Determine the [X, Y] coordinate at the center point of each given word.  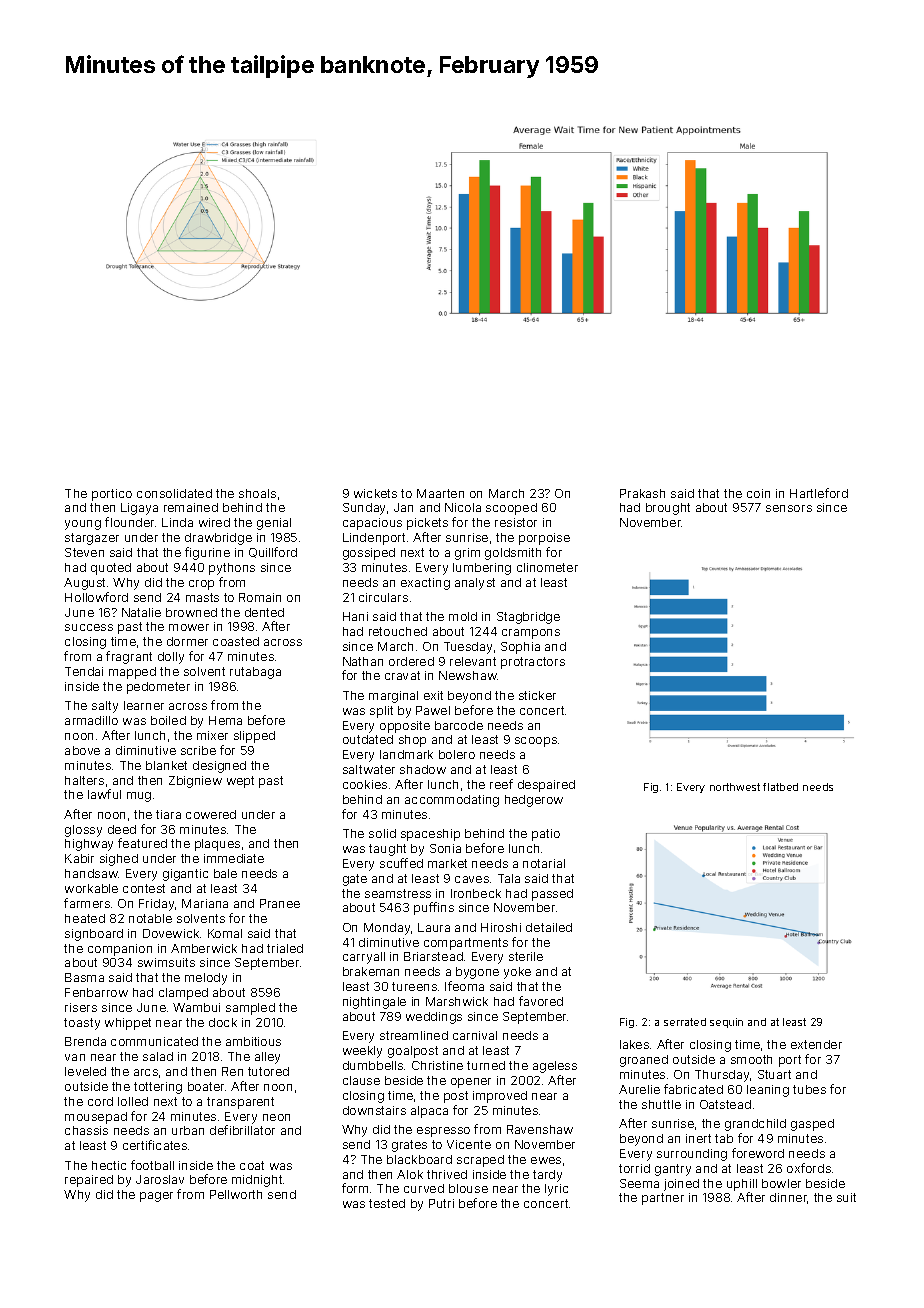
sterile [526, 956]
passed [552, 895]
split [381, 712]
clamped [183, 994]
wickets [375, 493]
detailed [549, 927]
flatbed [780, 787]
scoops [536, 742]
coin [758, 493]
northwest [735, 787]
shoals [257, 493]
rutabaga [255, 673]
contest [144, 888]
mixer [212, 735]
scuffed [401, 863]
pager [156, 1197]
